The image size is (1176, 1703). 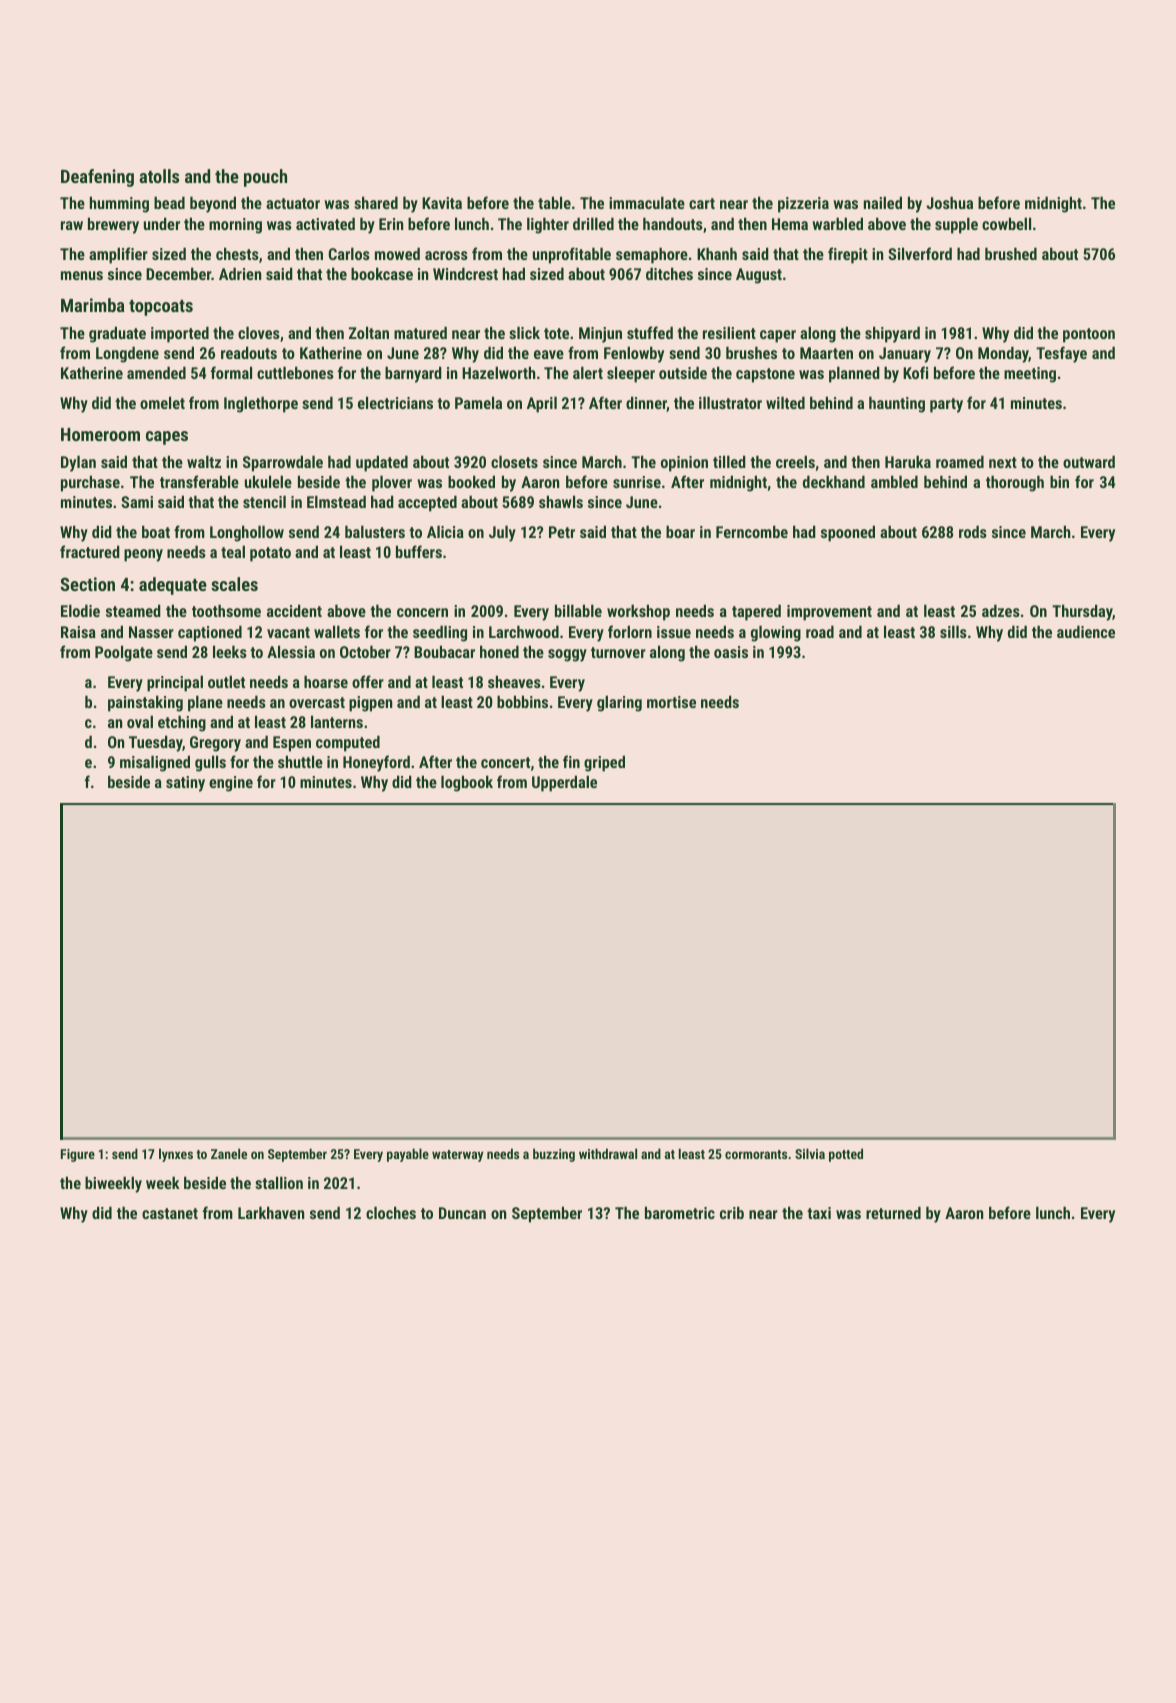 What do you see at coordinates (953, 631) in the page?
I see `sills` at bounding box center [953, 631].
